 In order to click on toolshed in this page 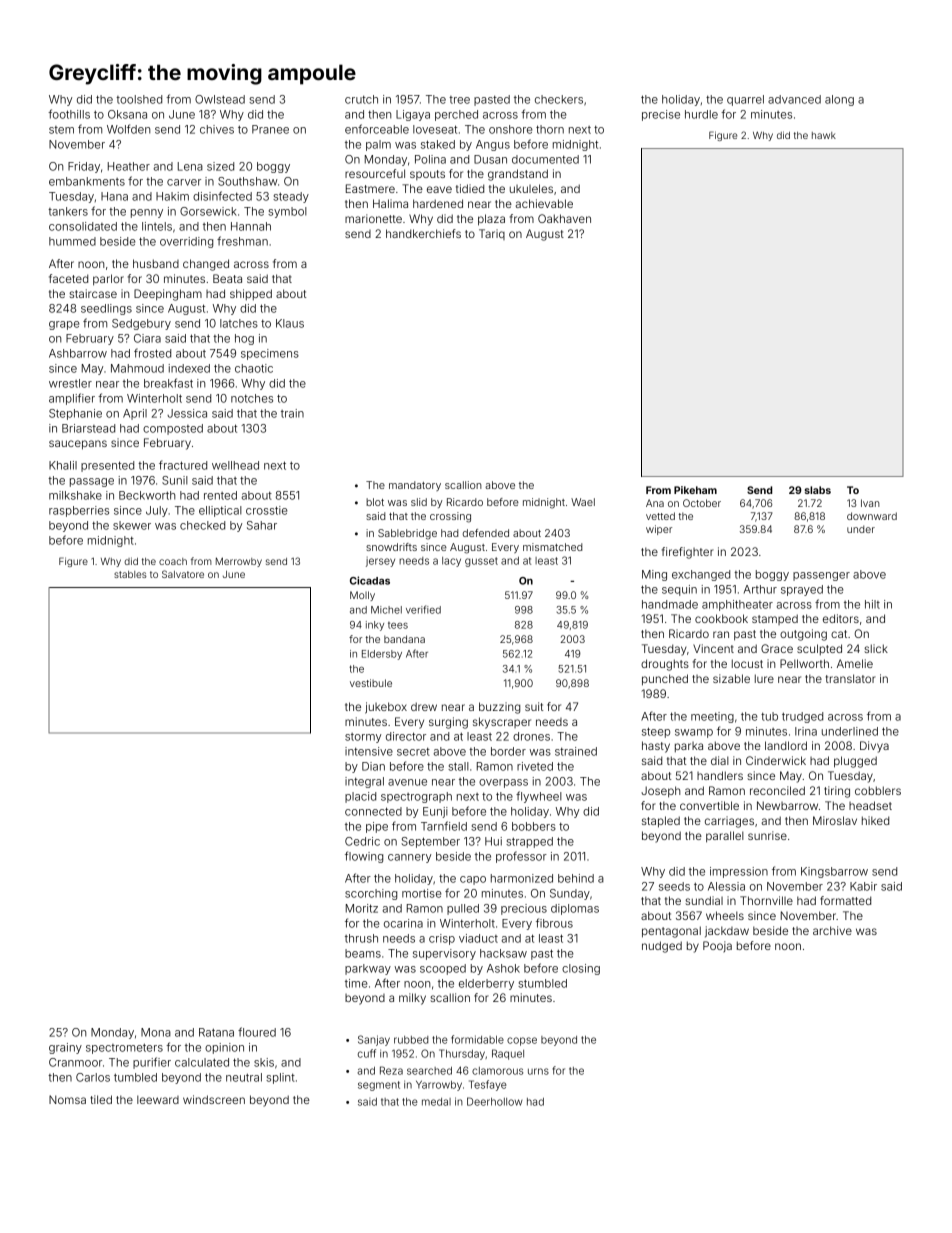, I will do `click(139, 99)`.
